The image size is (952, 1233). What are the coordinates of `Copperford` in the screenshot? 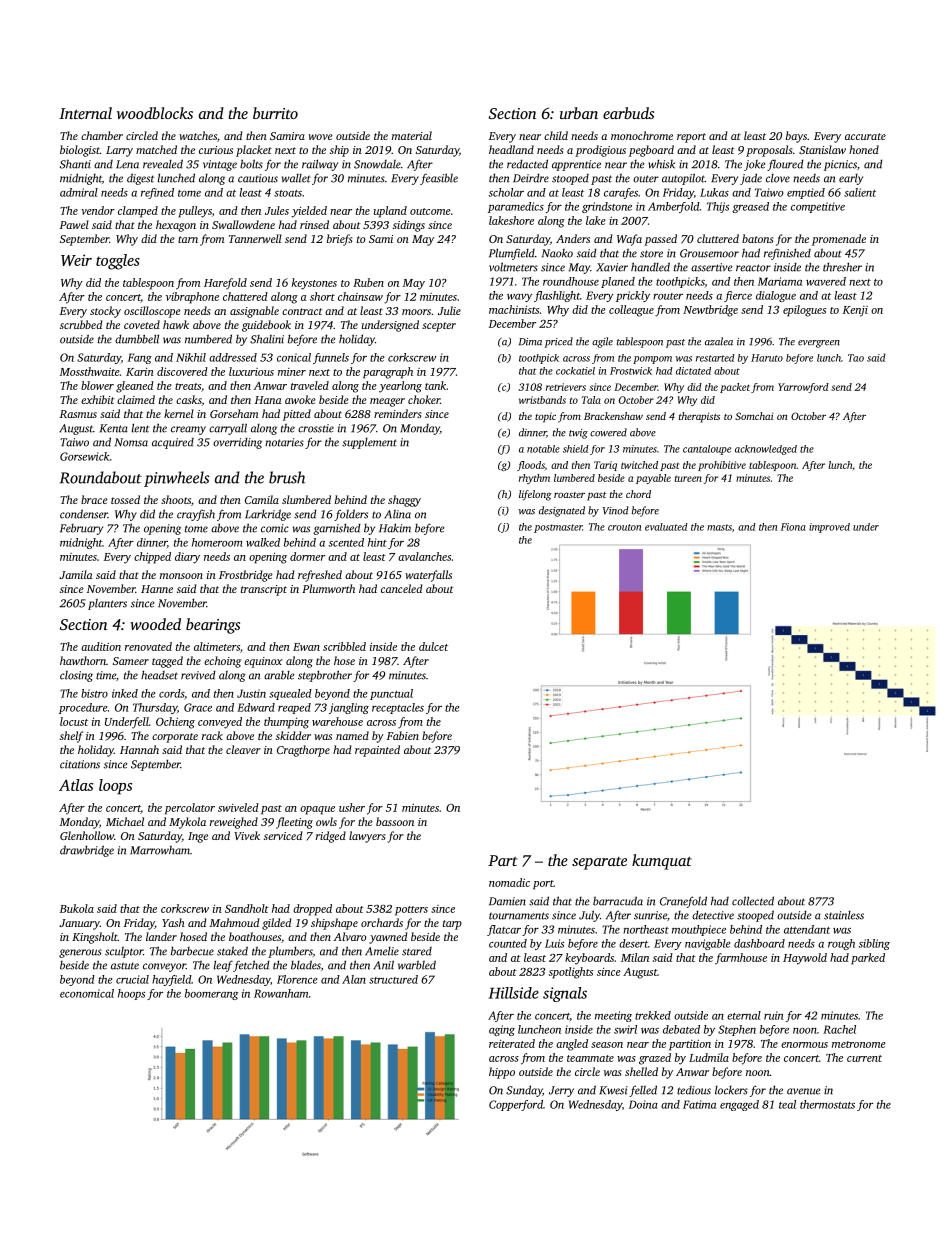 It's located at (516, 1105).
